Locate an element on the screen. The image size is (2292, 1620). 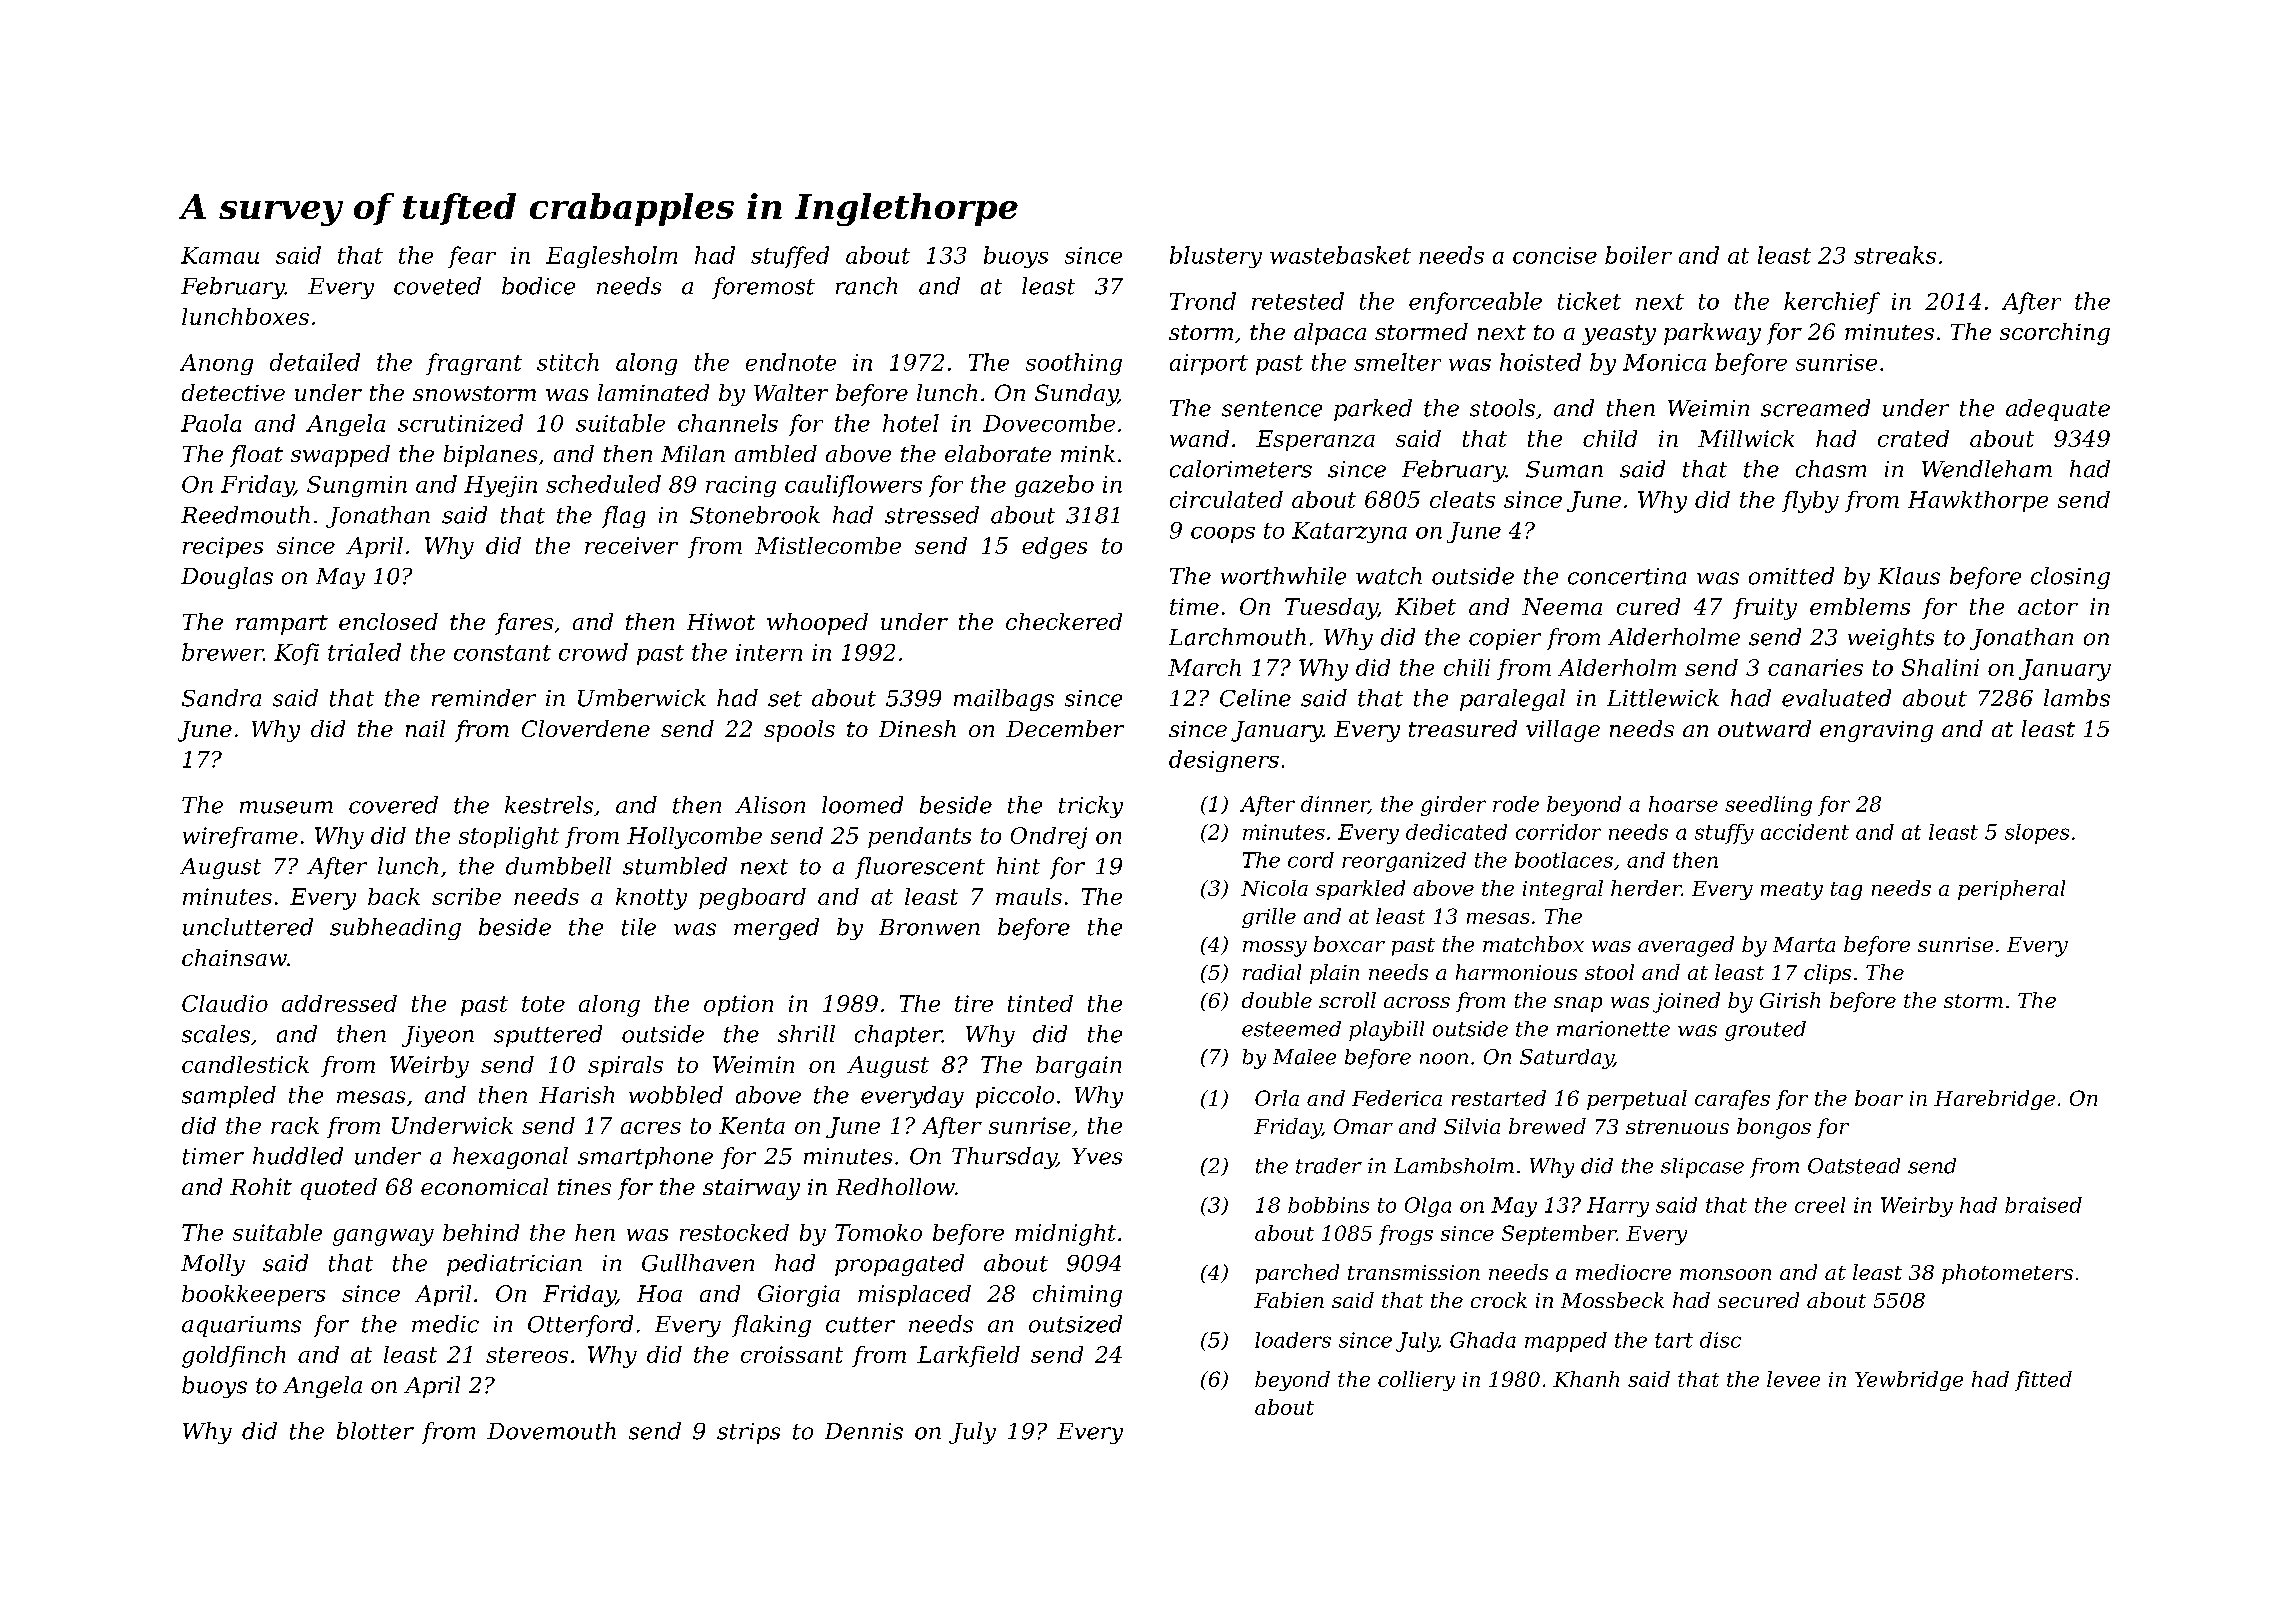
uncluttered is located at coordinates (248, 927).
